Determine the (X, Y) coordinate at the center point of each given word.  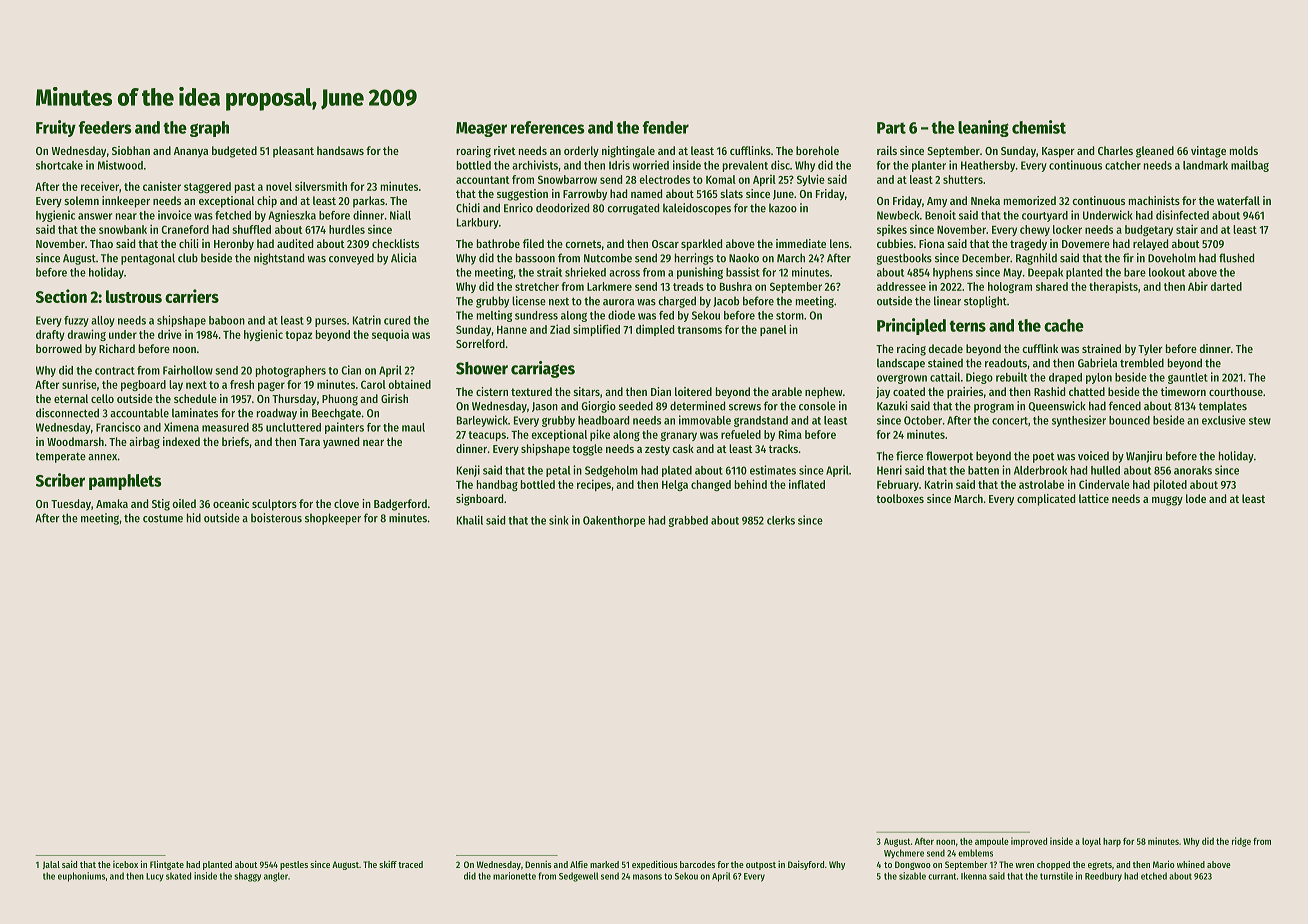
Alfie (579, 864)
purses (331, 322)
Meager (481, 129)
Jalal (51, 865)
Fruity (56, 128)
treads (688, 286)
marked (604, 864)
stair (1187, 229)
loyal (1091, 842)
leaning (983, 128)
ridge (1241, 842)
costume (163, 518)
